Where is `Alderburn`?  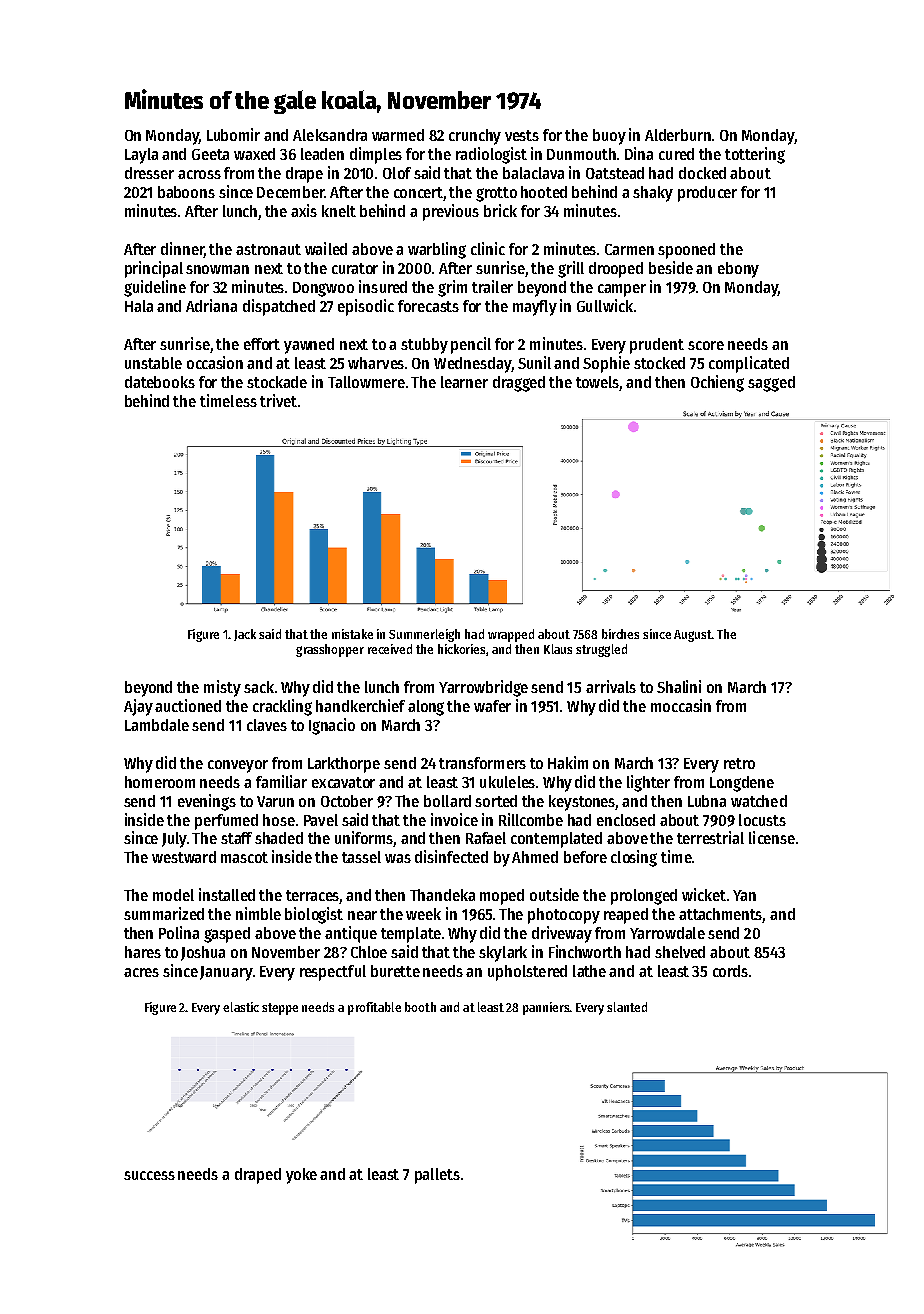
Alderburn is located at coordinates (678, 135).
